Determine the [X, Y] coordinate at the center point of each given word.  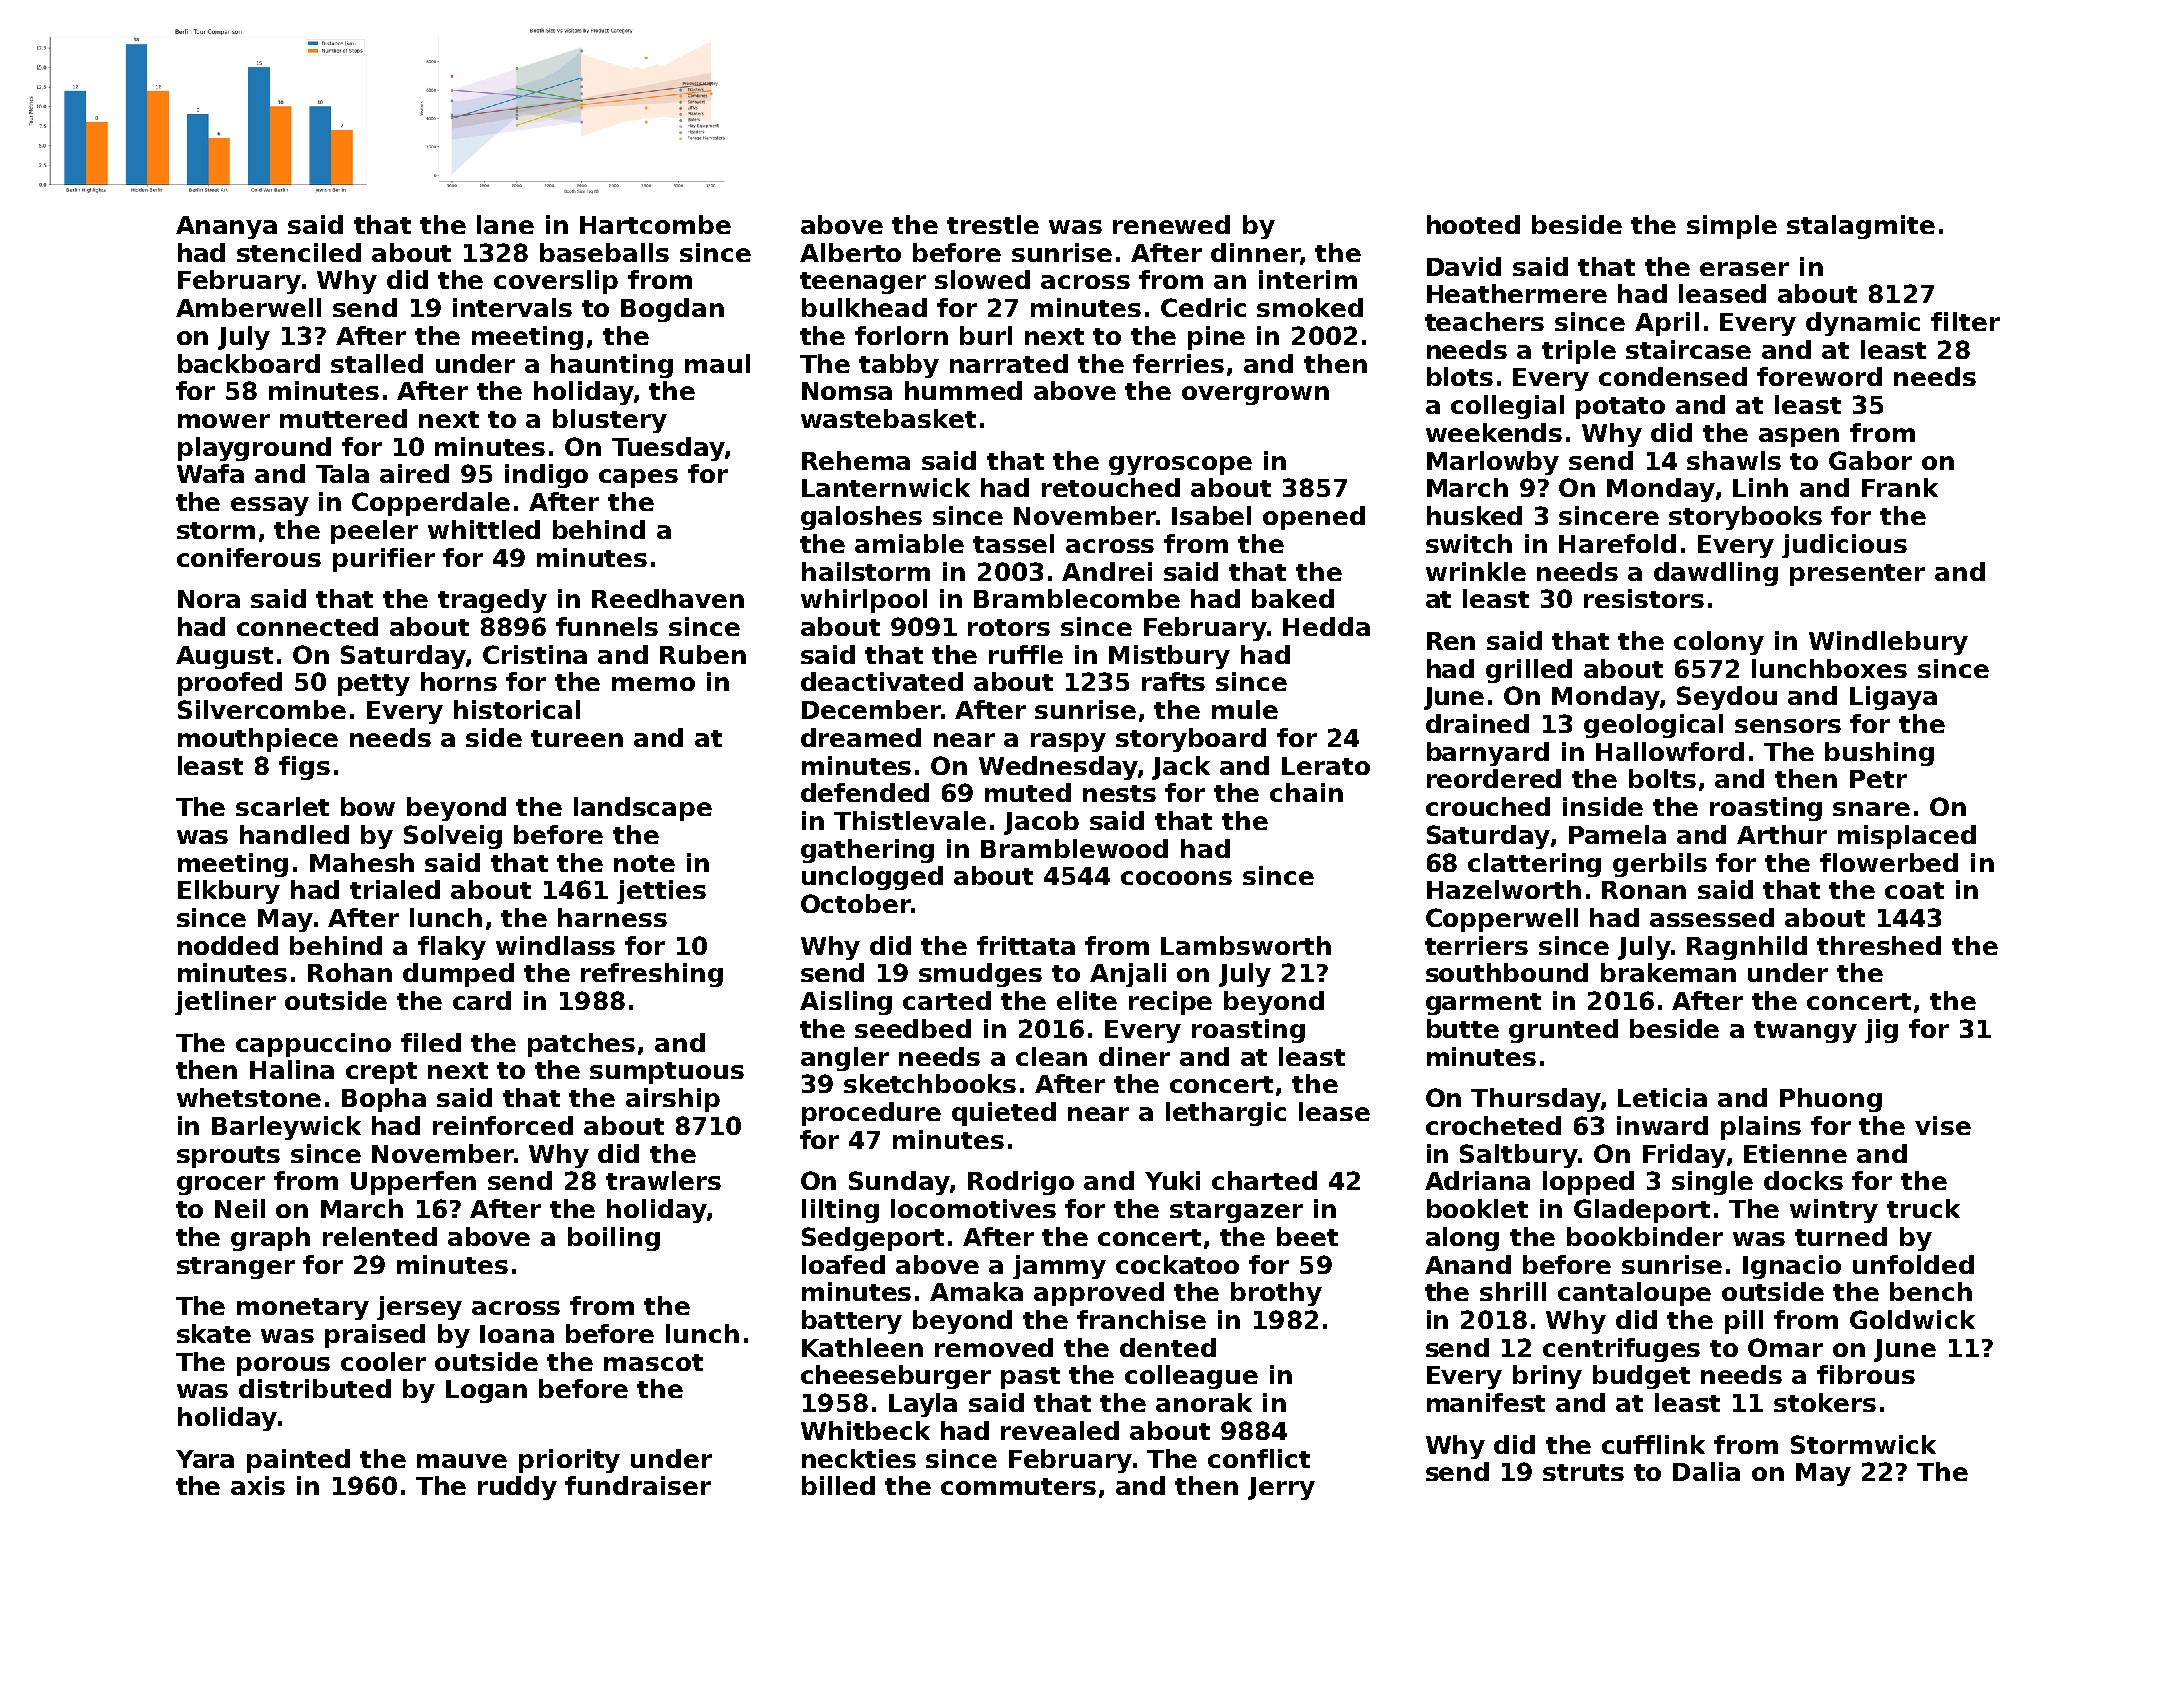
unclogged [872, 878]
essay [270, 506]
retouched [1111, 487]
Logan [486, 1391]
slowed [982, 279]
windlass [555, 945]
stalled [377, 363]
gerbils [1660, 865]
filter [1965, 321]
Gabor [1870, 460]
